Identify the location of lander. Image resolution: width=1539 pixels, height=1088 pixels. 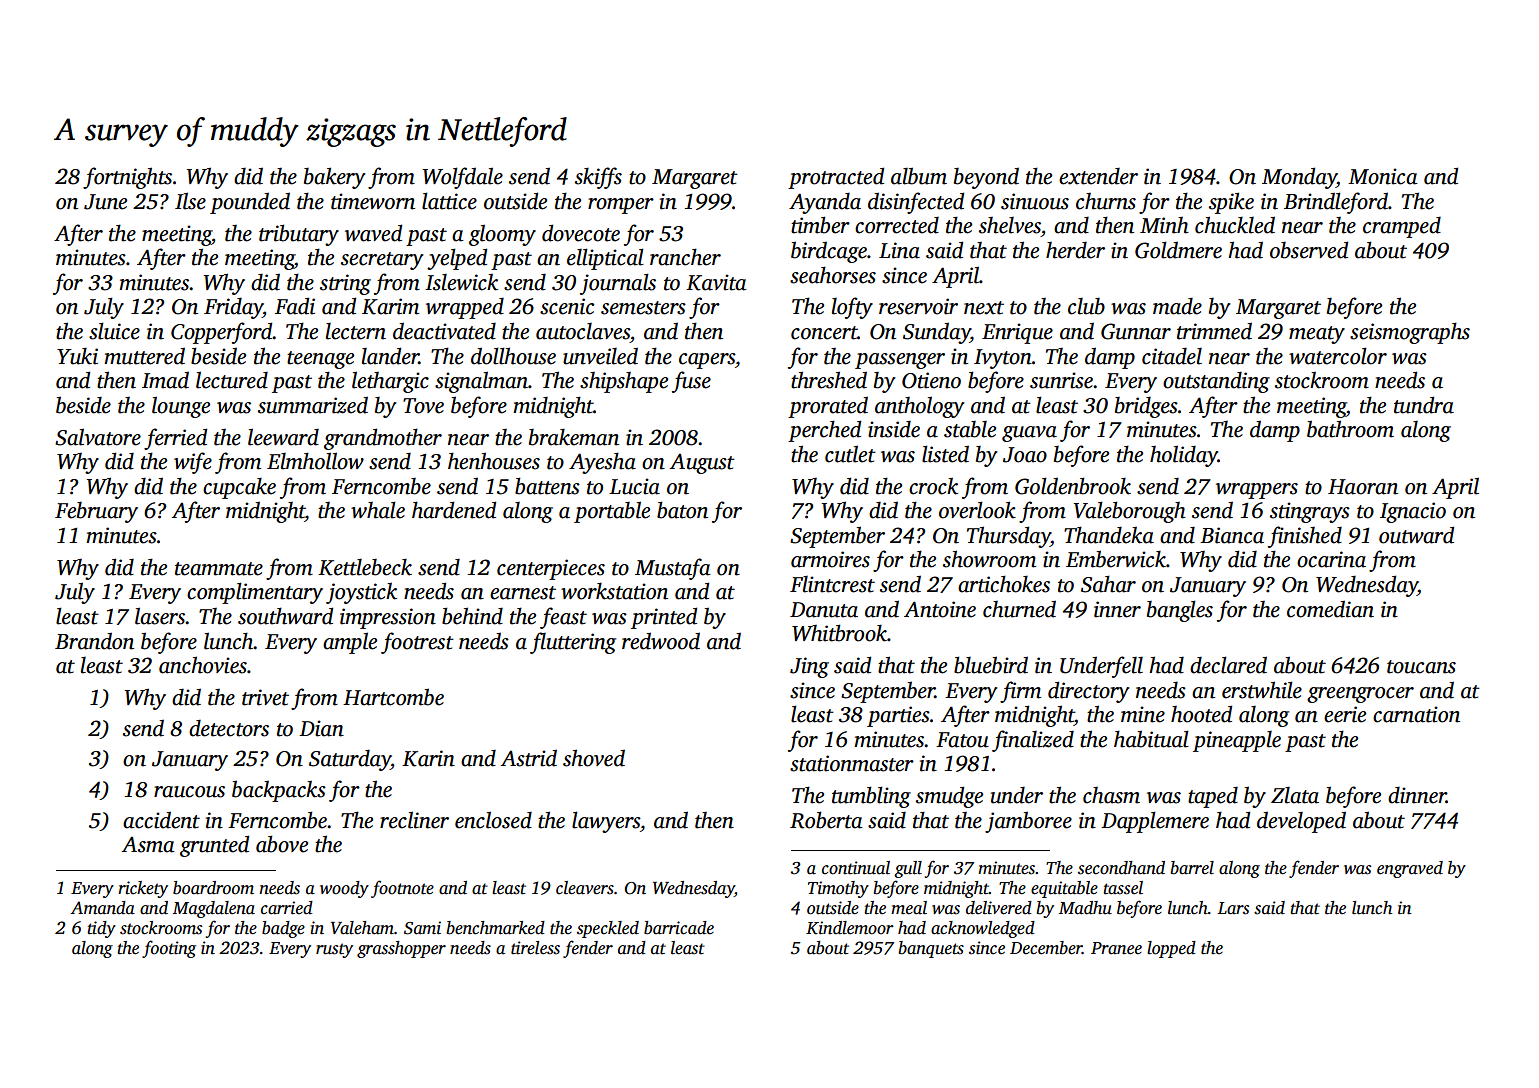
(390, 356).
